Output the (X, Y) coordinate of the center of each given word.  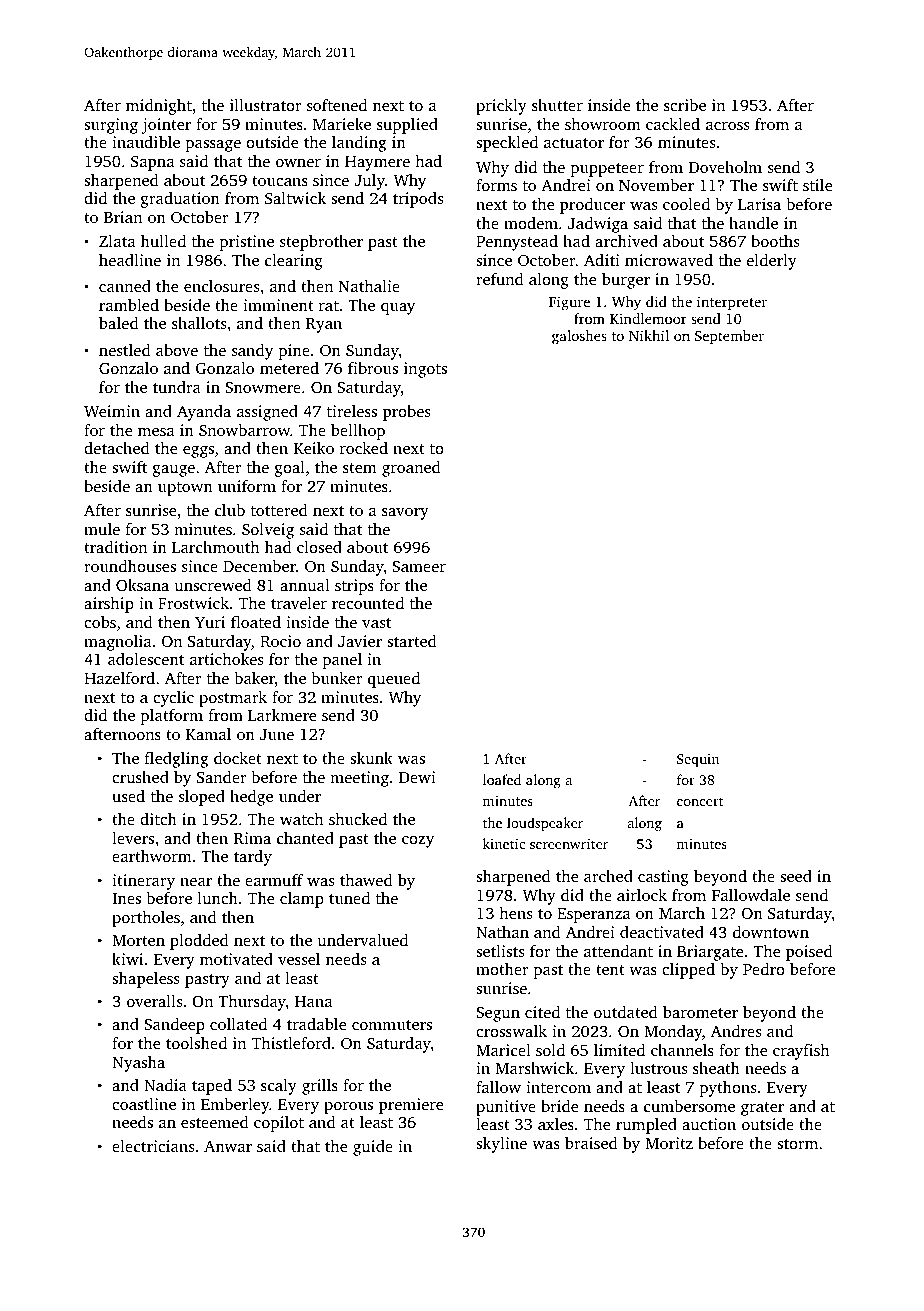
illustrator (266, 105)
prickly (501, 107)
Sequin (698, 760)
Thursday (252, 1003)
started (412, 641)
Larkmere (282, 715)
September (729, 337)
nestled (125, 350)
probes (406, 413)
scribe (685, 105)
